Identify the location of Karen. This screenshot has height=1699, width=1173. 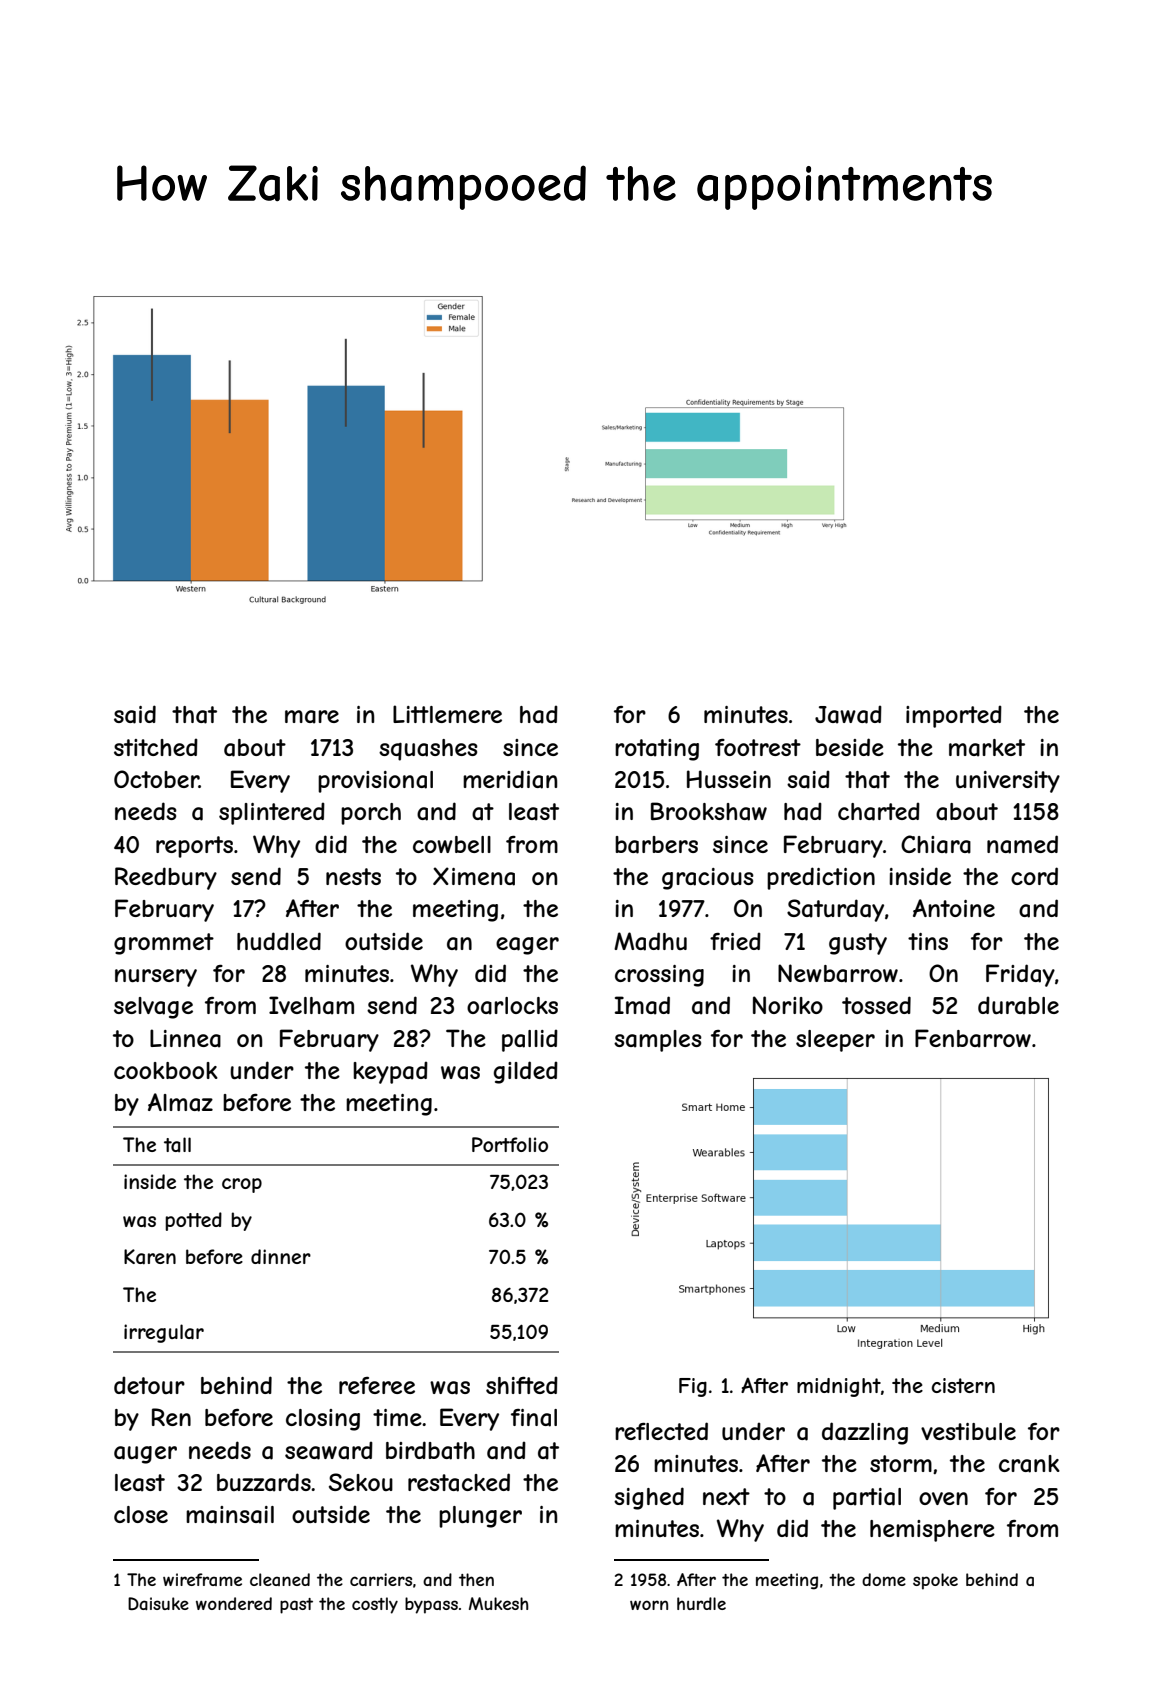
(150, 1257).
